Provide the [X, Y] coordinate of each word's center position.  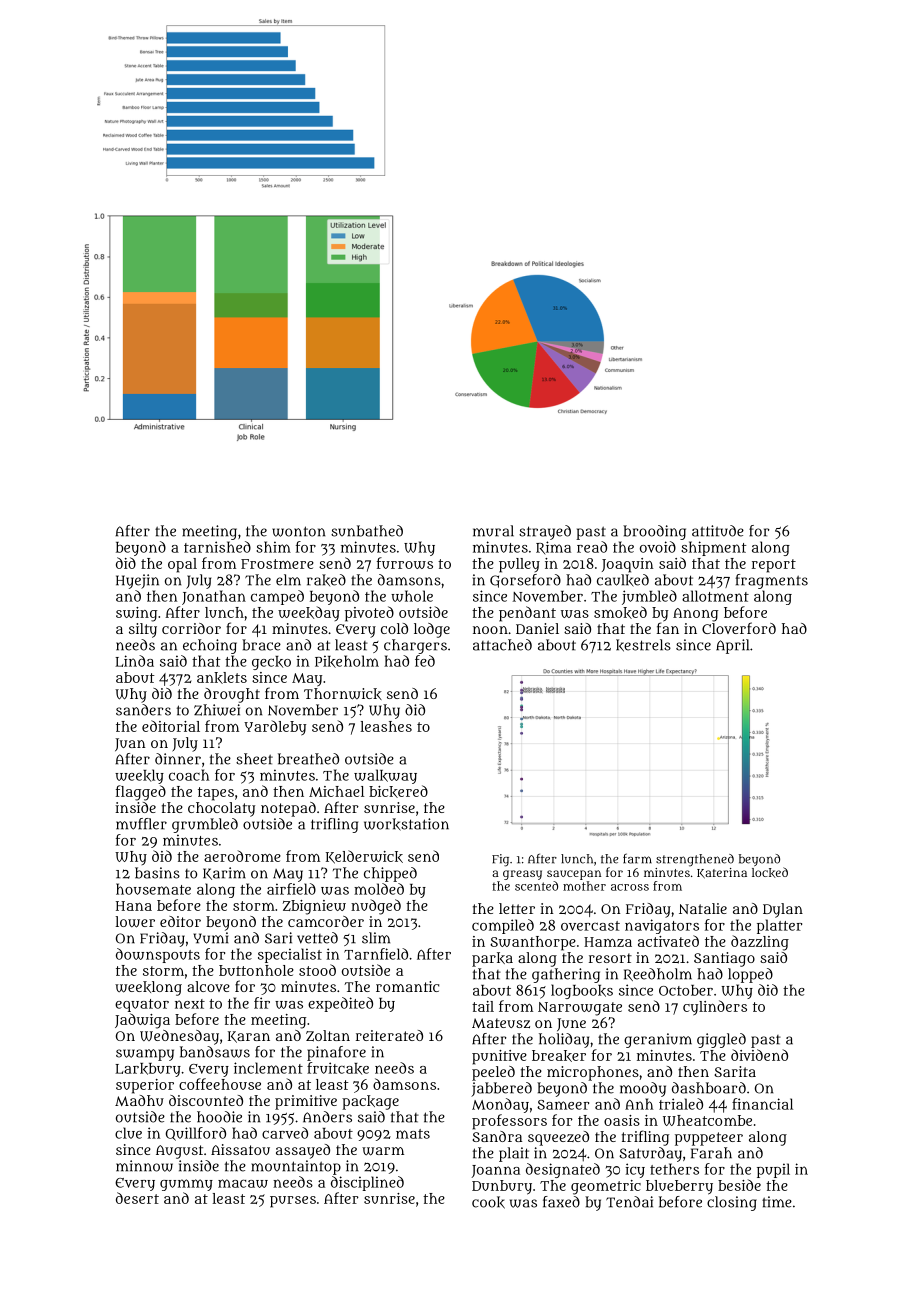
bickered [398, 791]
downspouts [158, 955]
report [774, 566]
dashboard [709, 1088]
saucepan [574, 875]
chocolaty [221, 809]
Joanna [495, 1171]
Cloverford [739, 628]
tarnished [217, 547]
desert [137, 1198]
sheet [254, 759]
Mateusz [501, 1023]
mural [493, 531]
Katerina [722, 873]
